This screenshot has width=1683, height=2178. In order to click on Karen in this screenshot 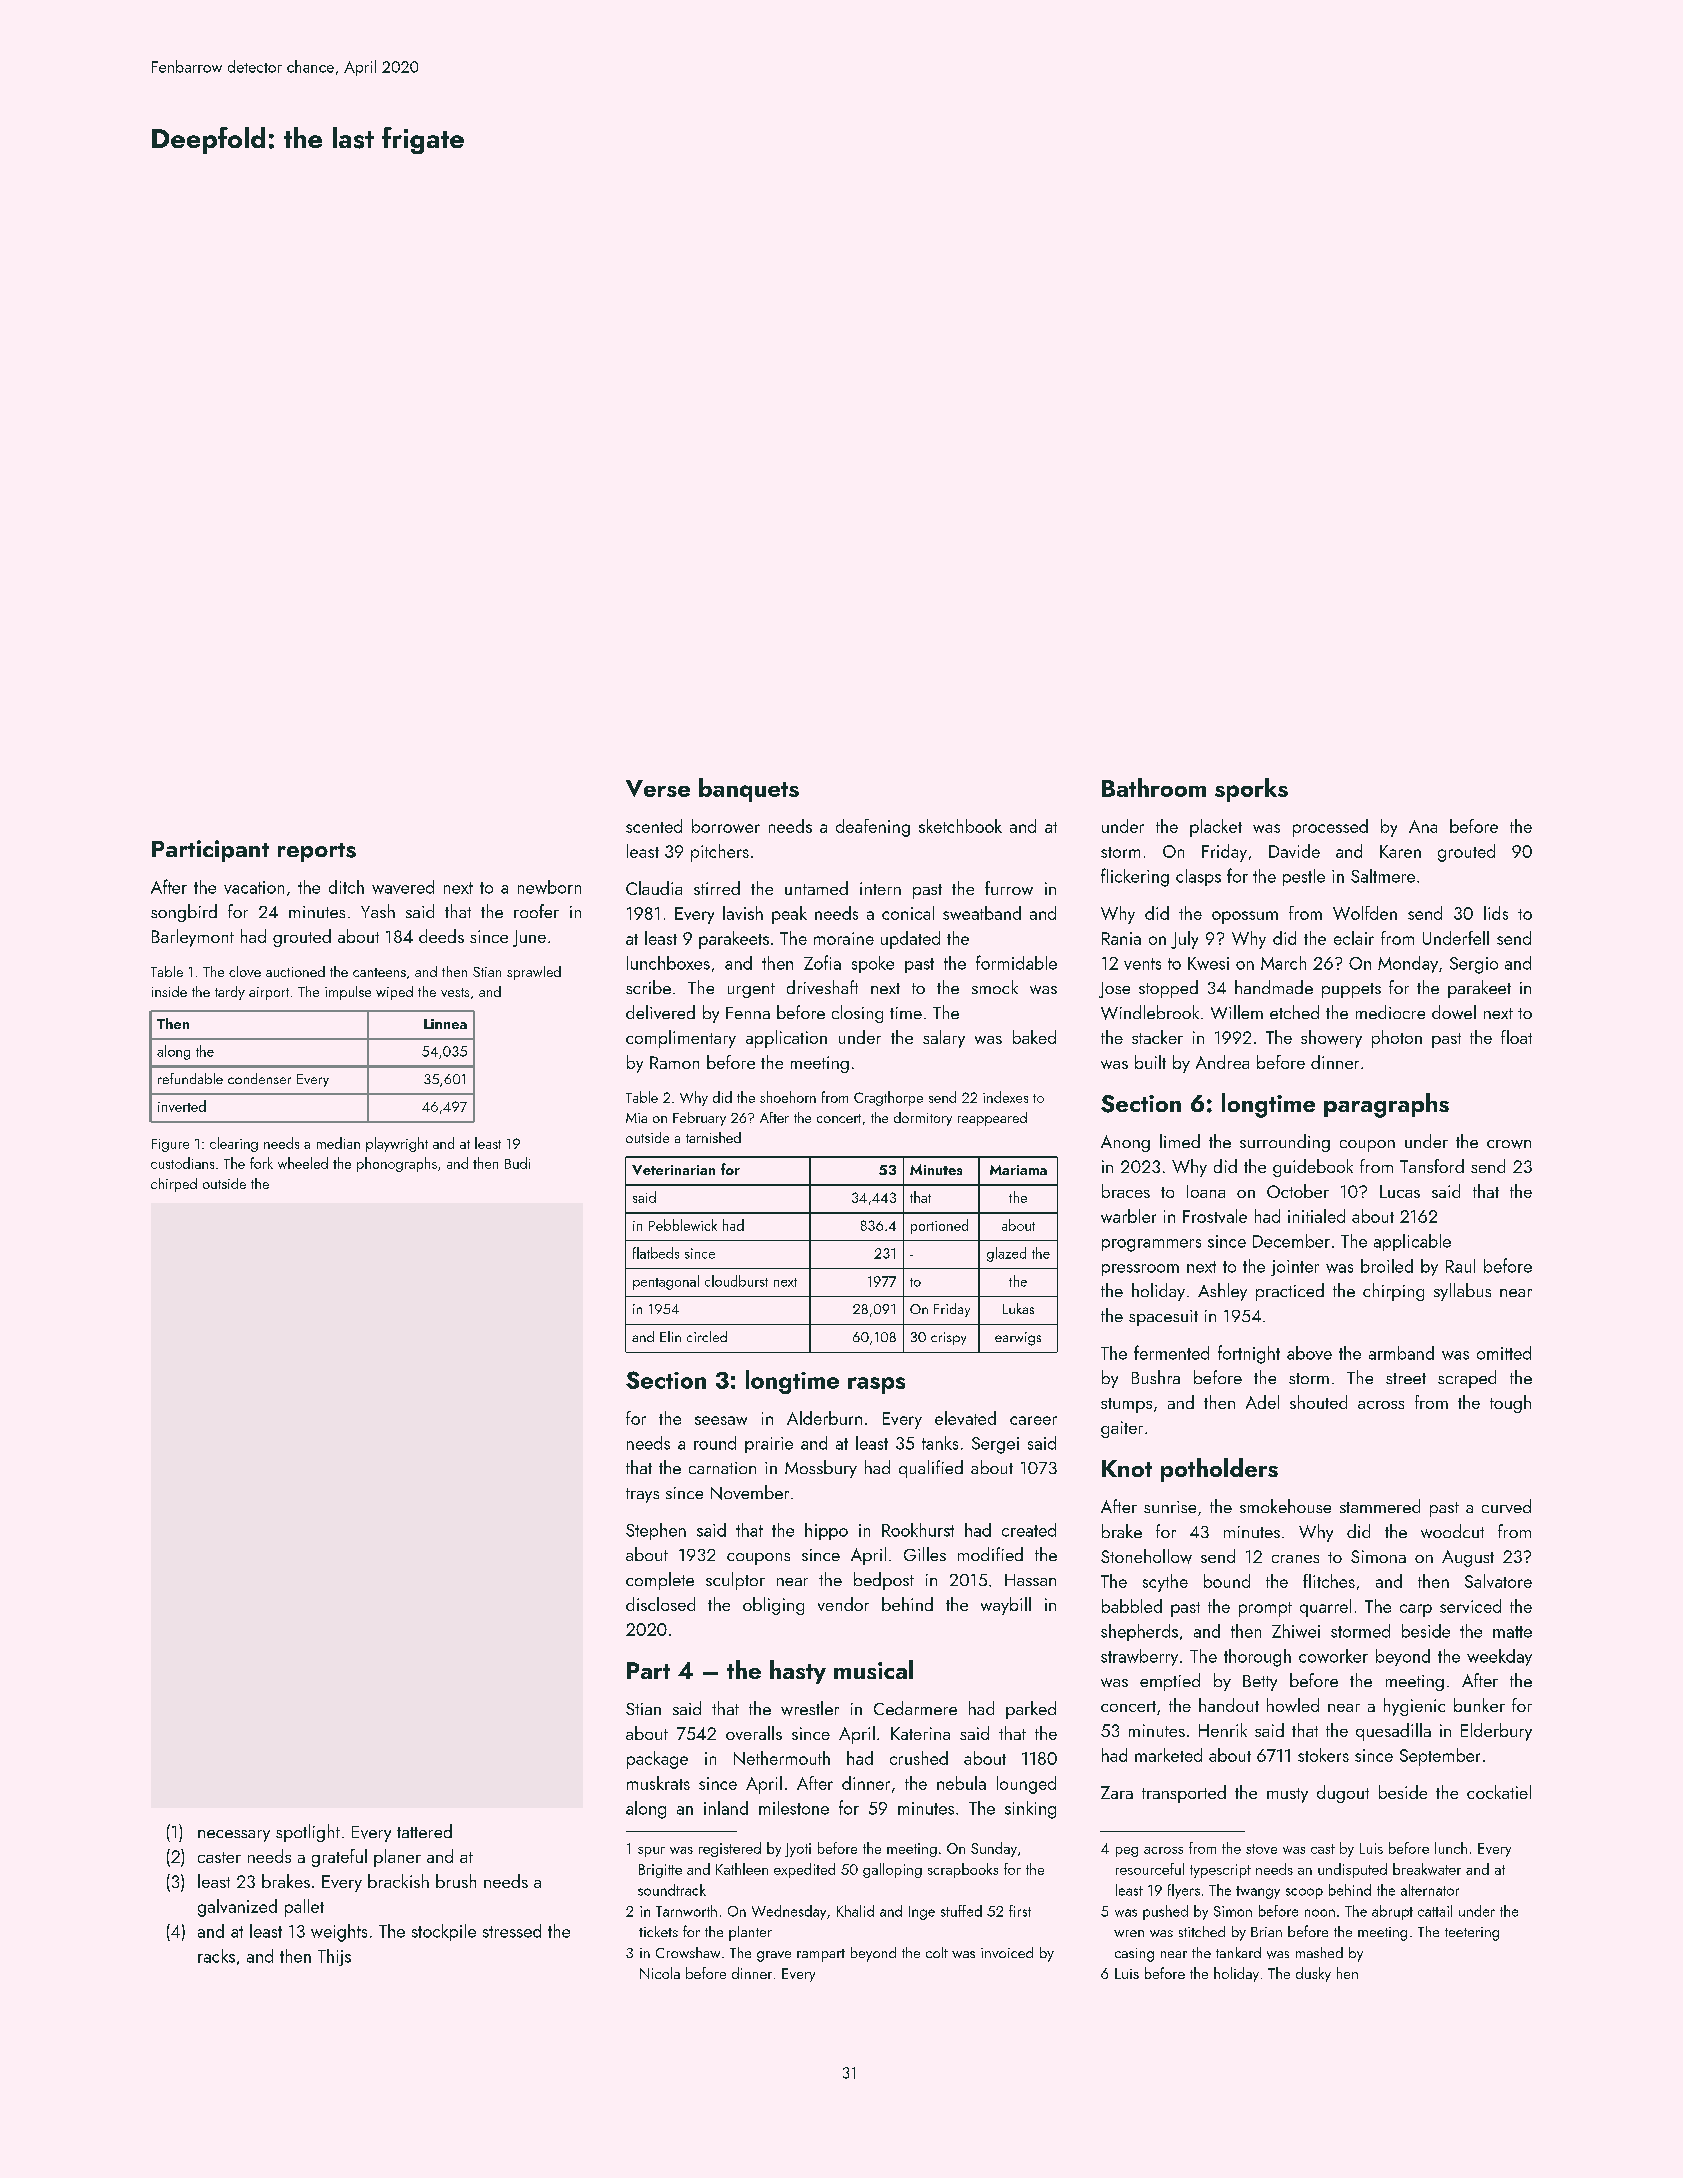, I will do `click(1400, 851)`.
